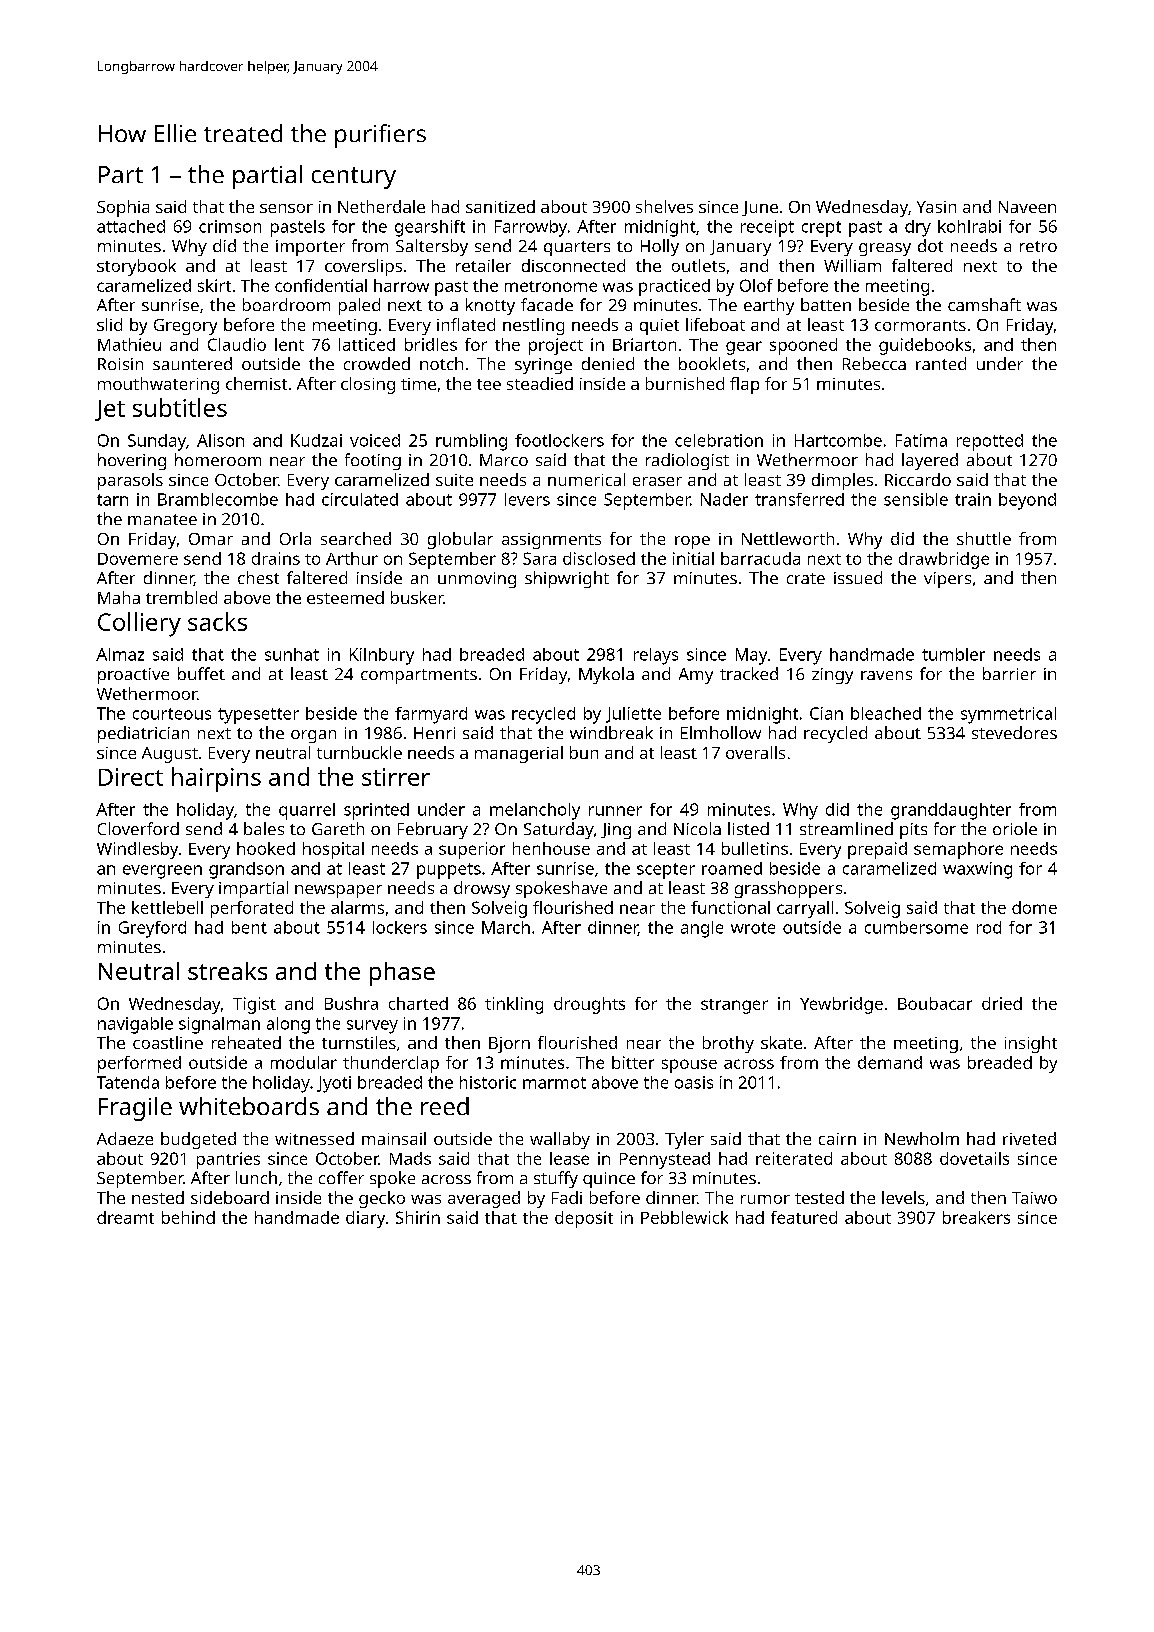 This screenshot has height=1632, width=1154. What do you see at coordinates (633, 1062) in the screenshot?
I see `bitter` at bounding box center [633, 1062].
